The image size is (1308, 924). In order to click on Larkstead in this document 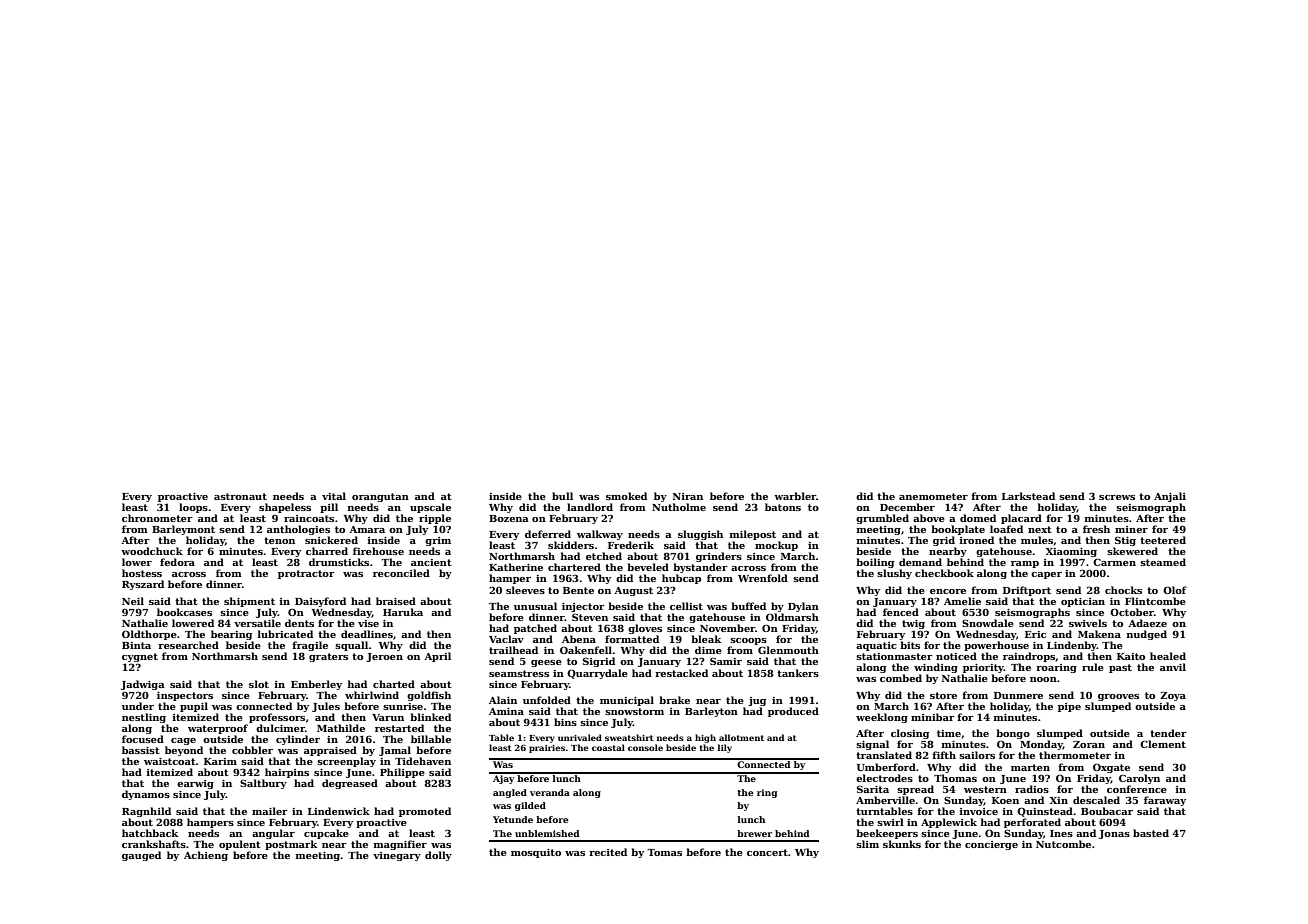, I will do `click(1028, 496)`.
